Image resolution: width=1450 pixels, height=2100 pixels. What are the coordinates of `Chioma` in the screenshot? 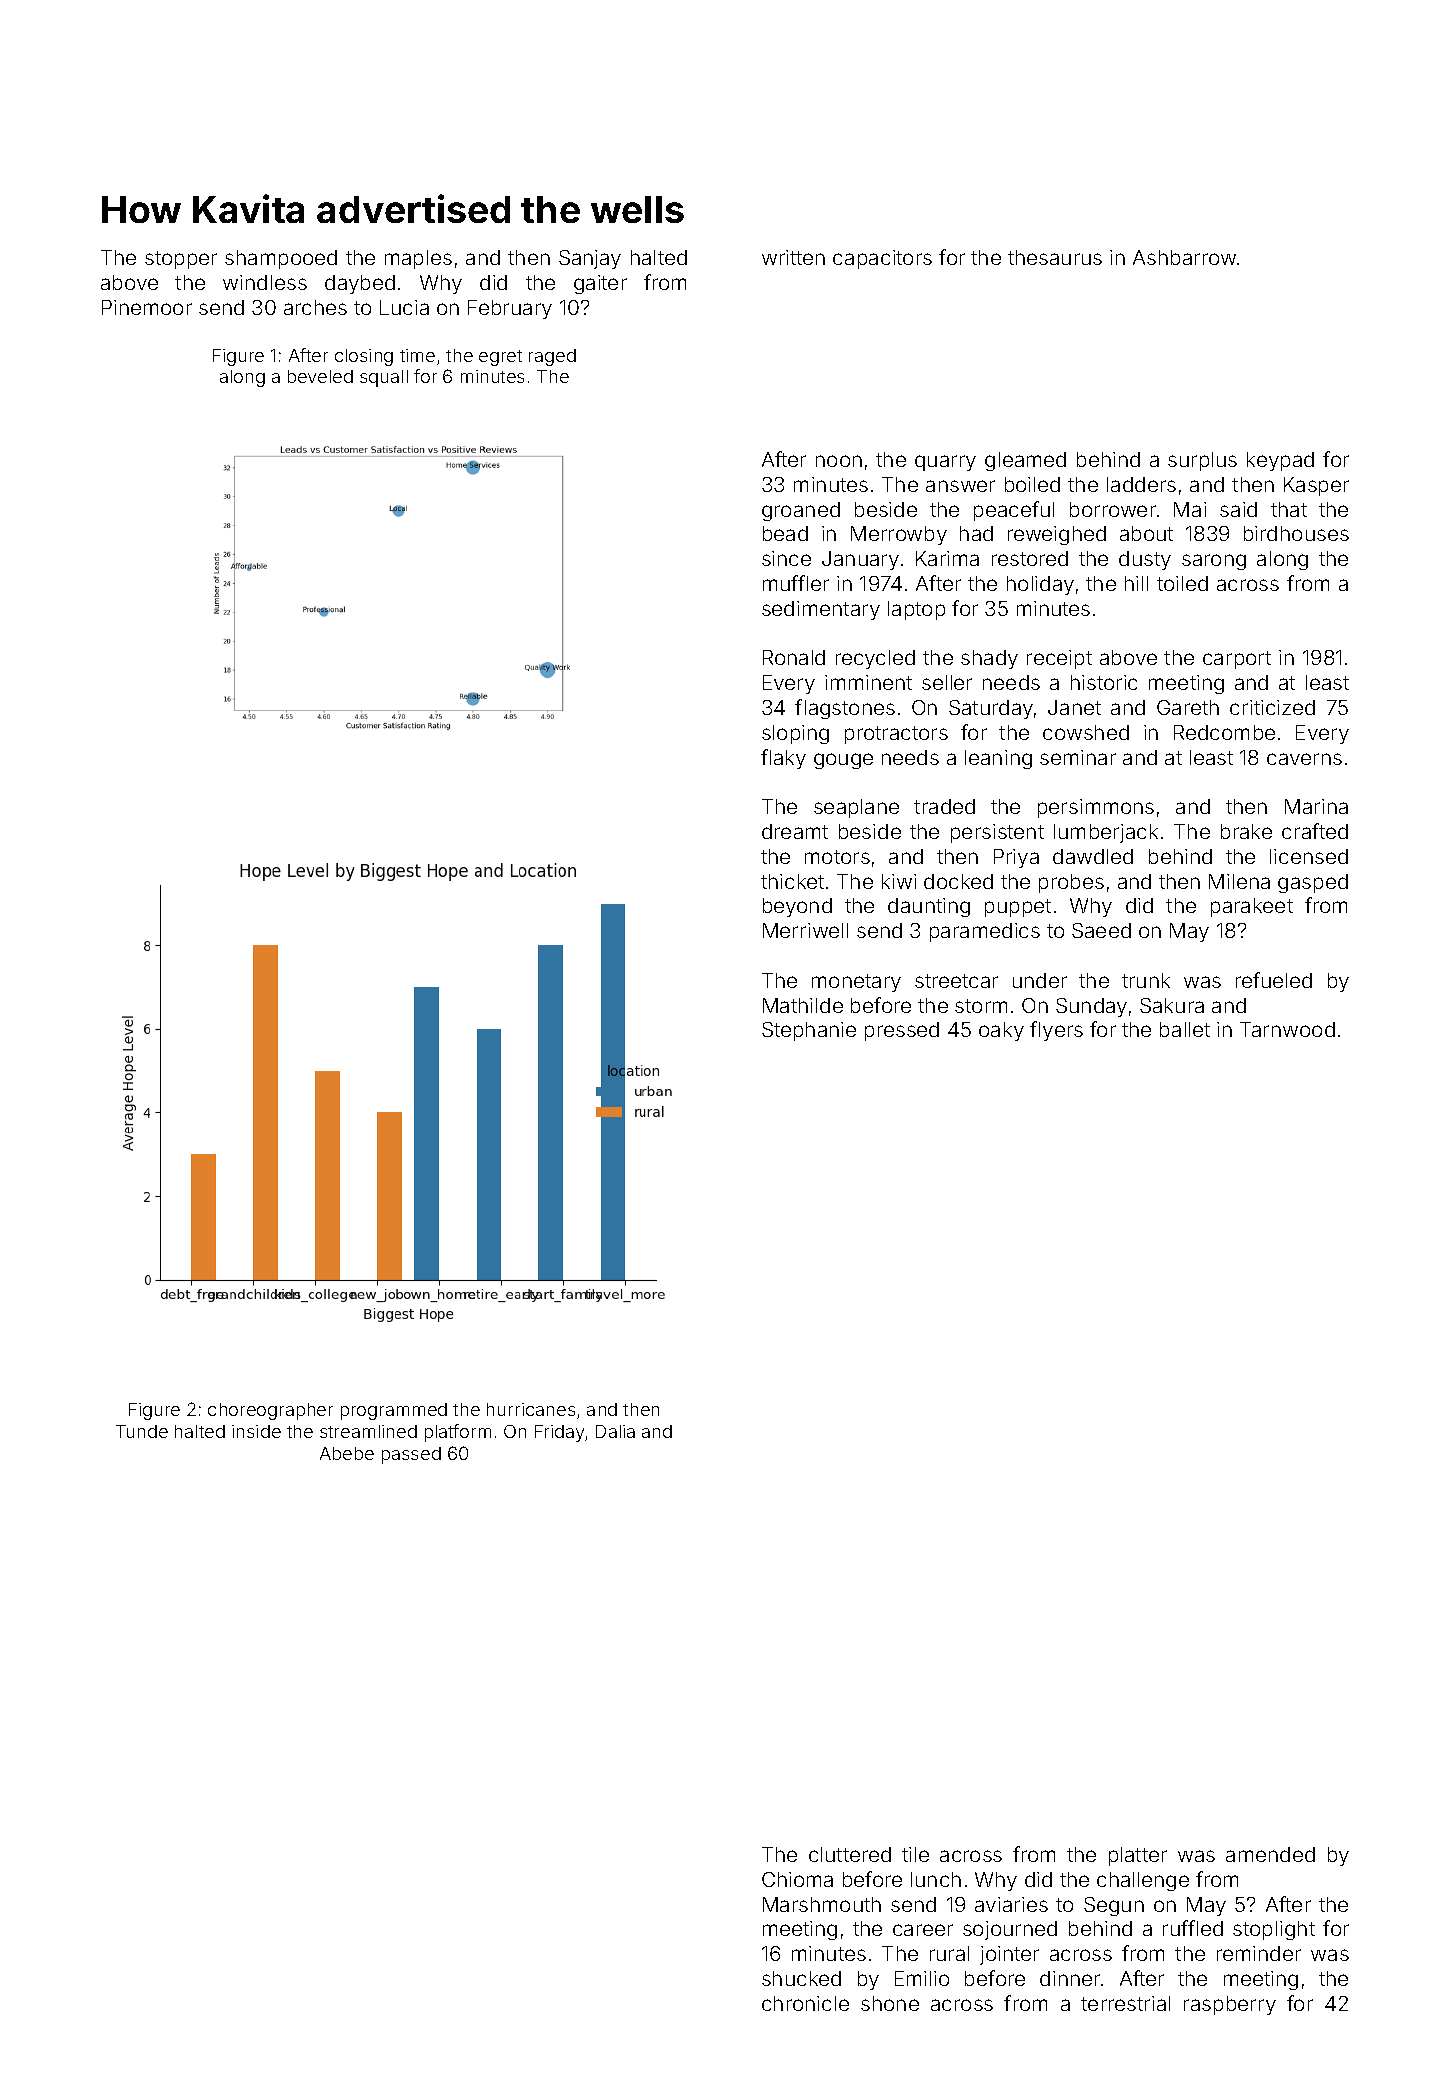 It's located at (797, 1879).
